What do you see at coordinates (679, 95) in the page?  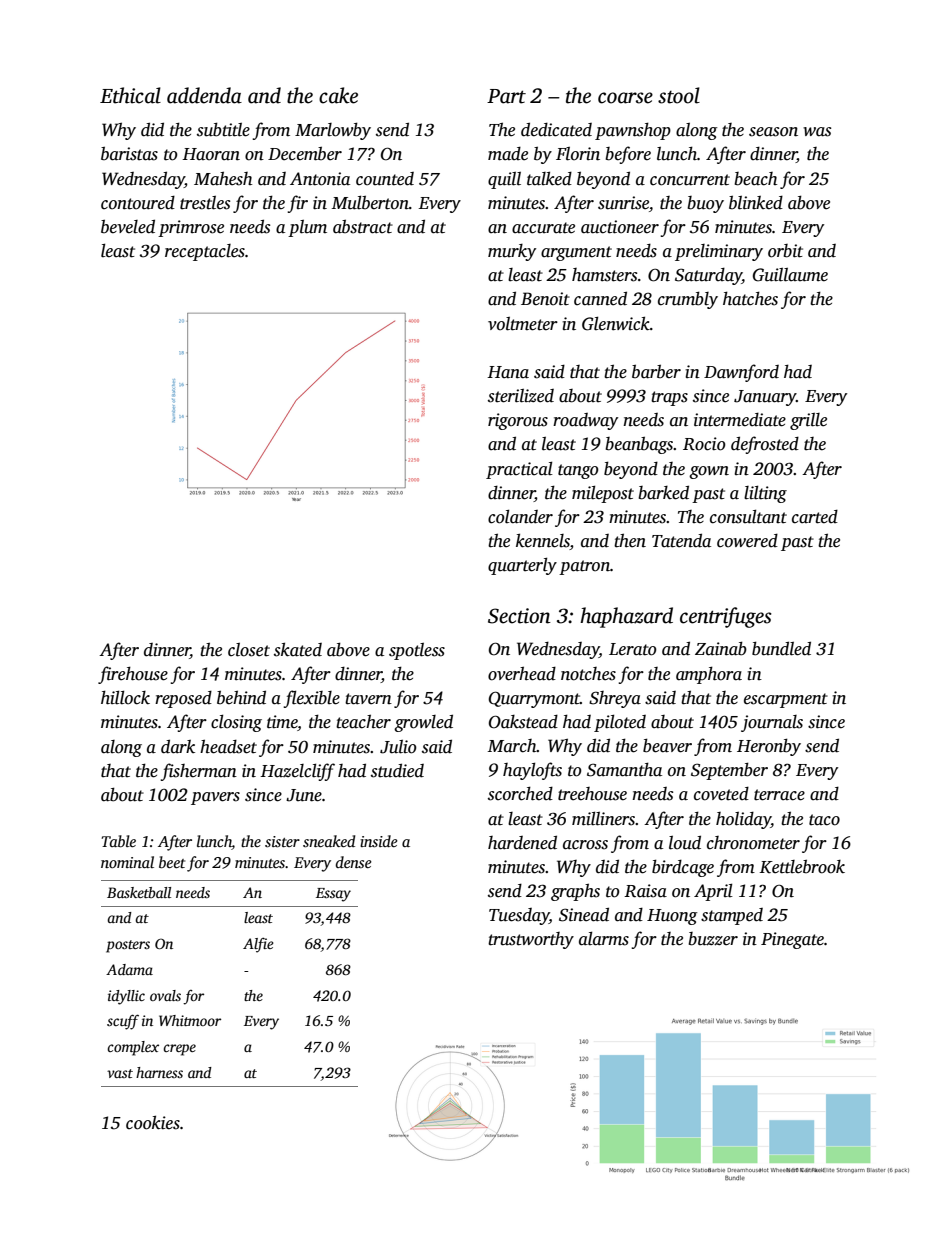 I see `stool` at bounding box center [679, 95].
